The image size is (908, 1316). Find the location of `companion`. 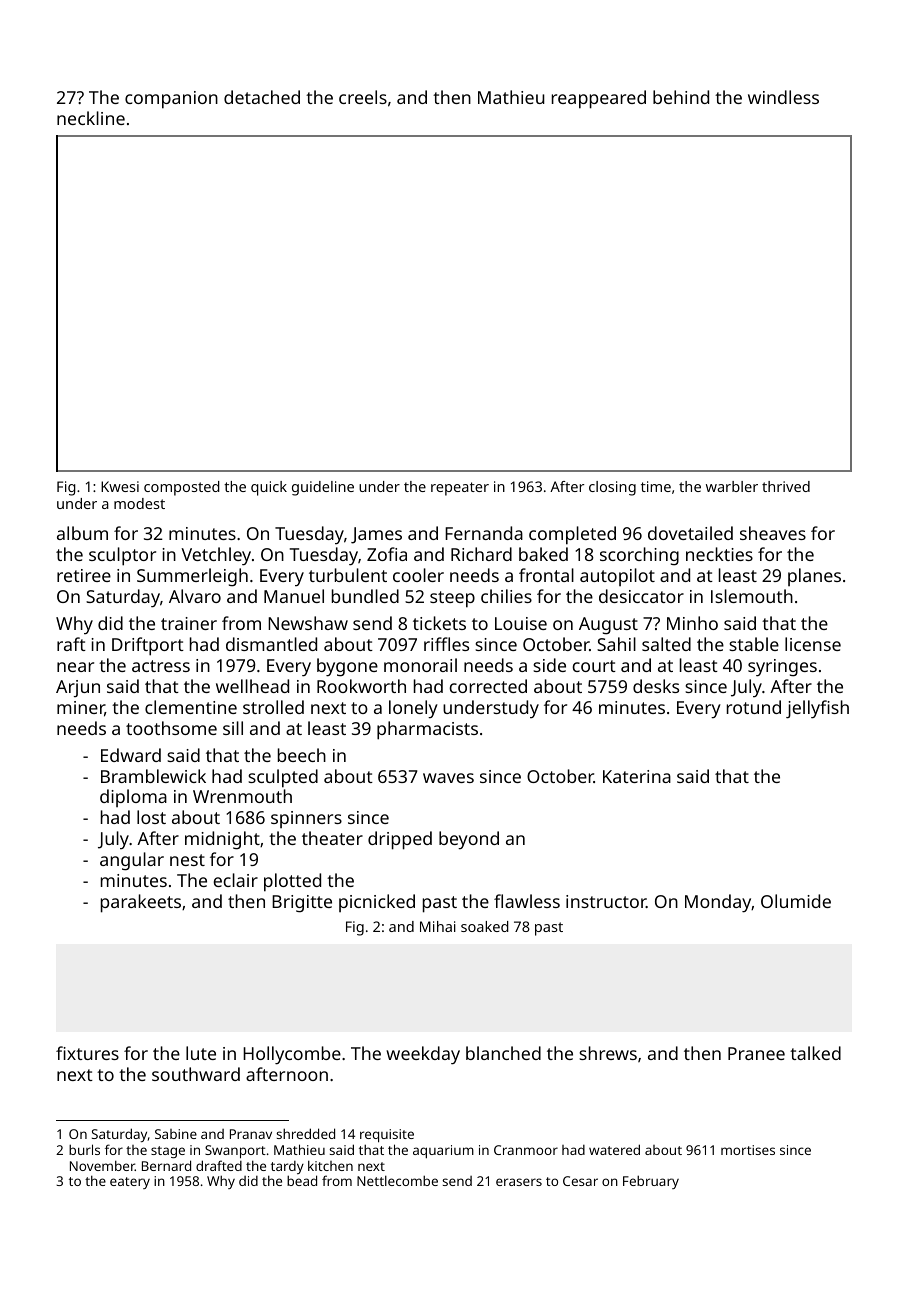

companion is located at coordinates (171, 100).
